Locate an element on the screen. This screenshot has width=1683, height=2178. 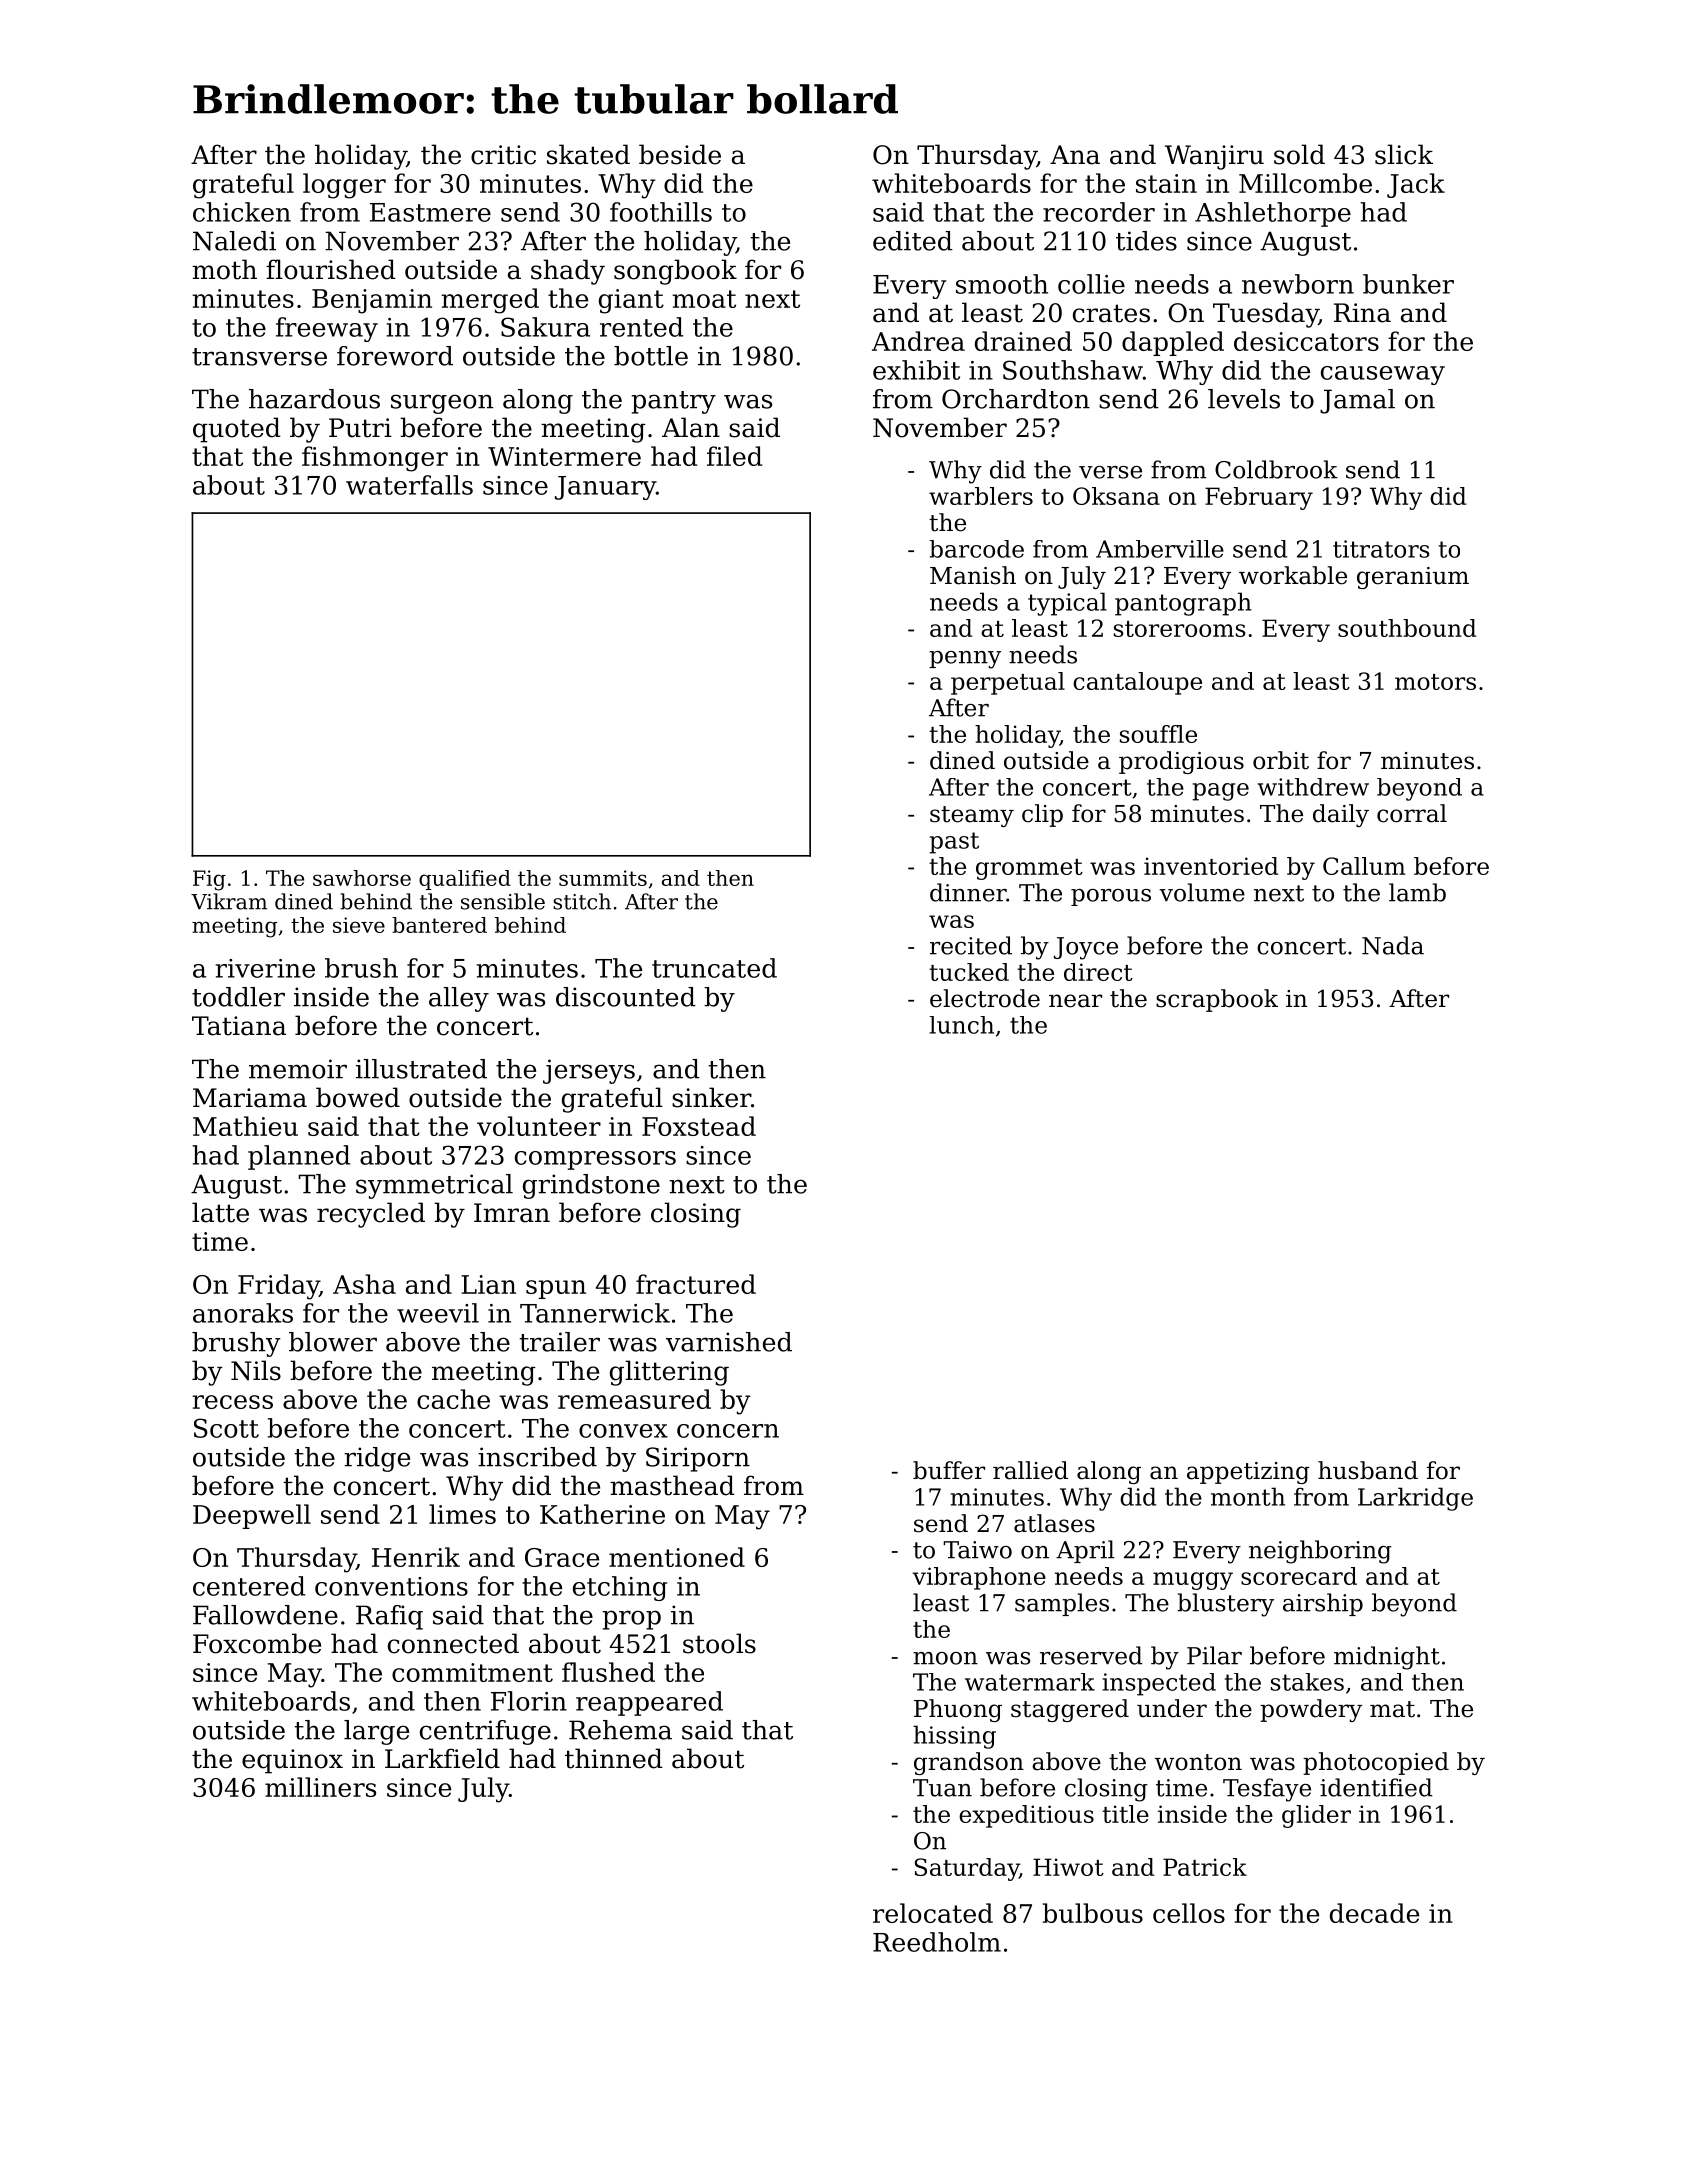
filed is located at coordinates (734, 456).
